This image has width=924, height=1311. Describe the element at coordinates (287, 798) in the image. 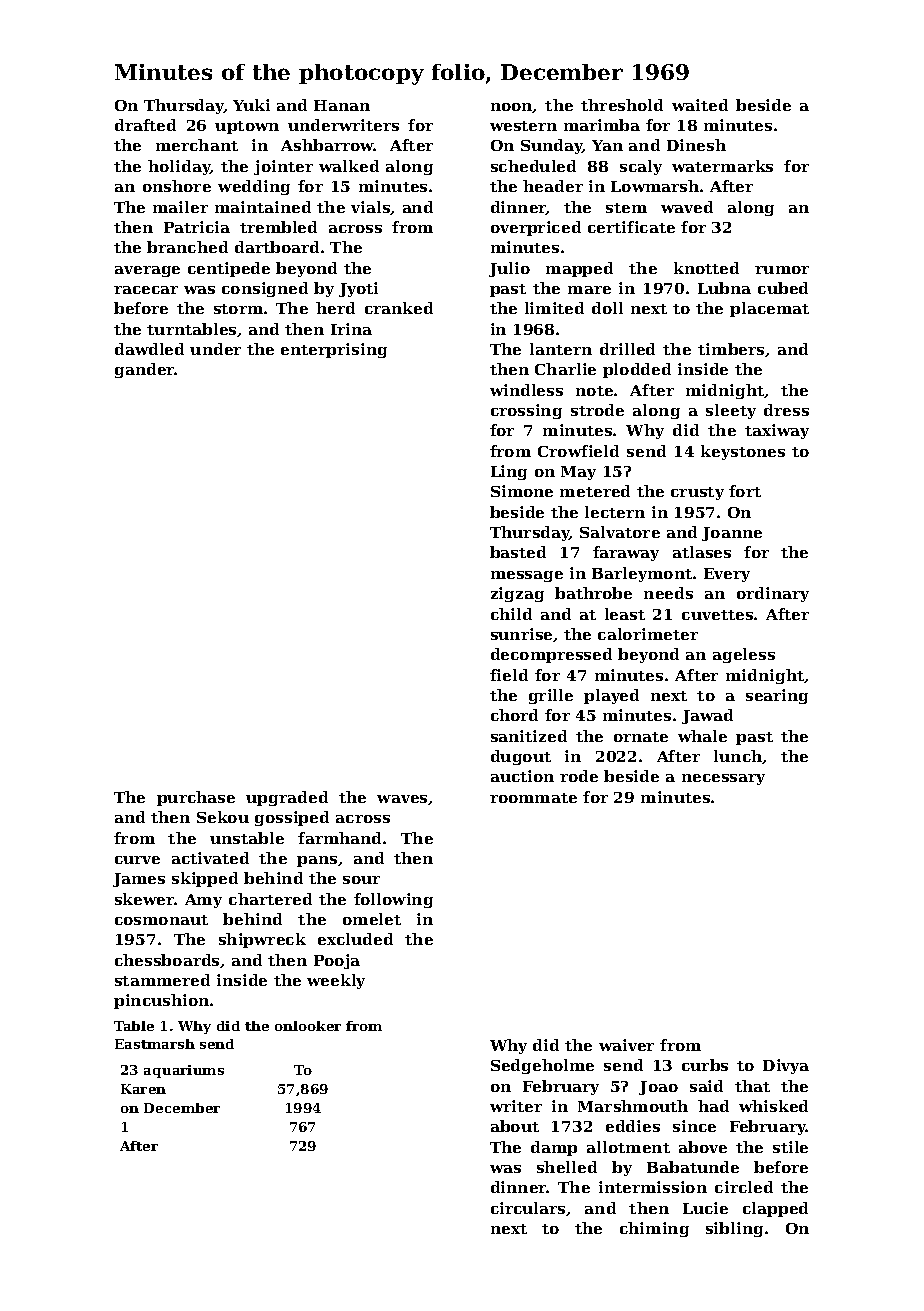

I see `upgraded` at that location.
